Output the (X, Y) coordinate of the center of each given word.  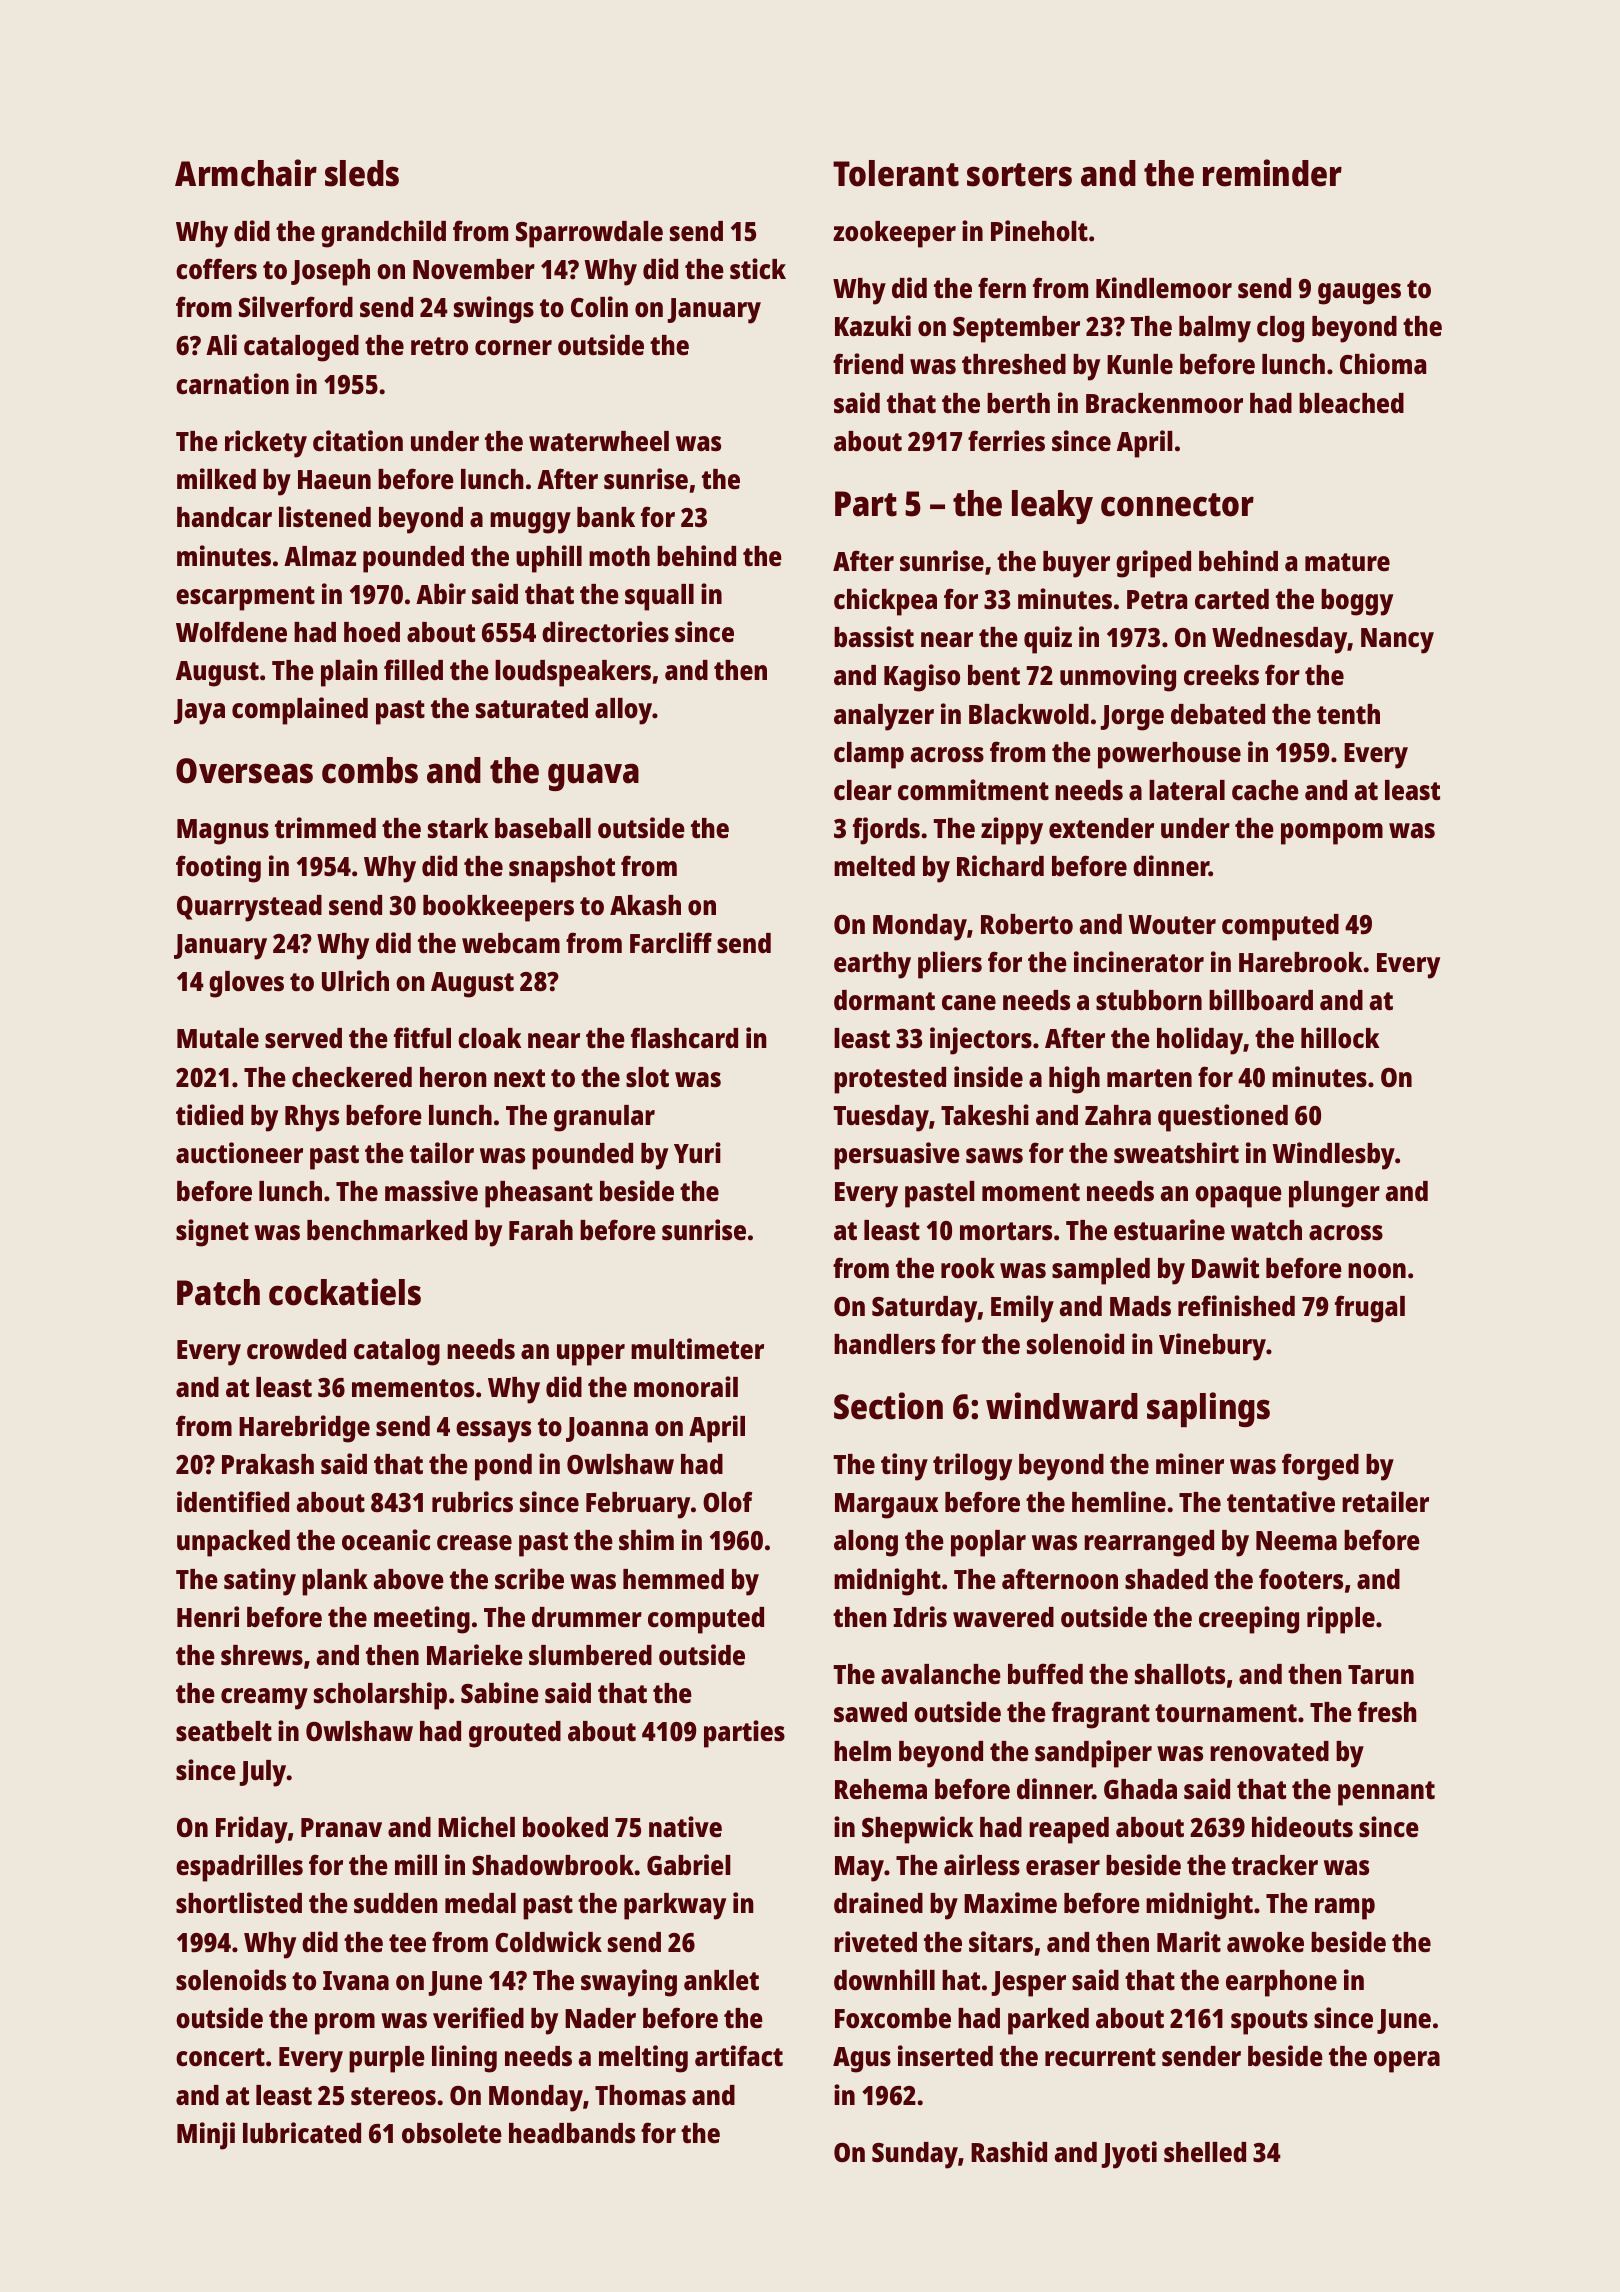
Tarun (1381, 1674)
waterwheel (599, 441)
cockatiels (345, 1292)
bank (606, 517)
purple (387, 2059)
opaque (1238, 1197)
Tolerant (896, 173)
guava (593, 777)
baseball (543, 828)
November (474, 269)
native (685, 1827)
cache (1265, 790)
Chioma (1383, 364)
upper (591, 1355)
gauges (1359, 294)
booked (565, 1827)
